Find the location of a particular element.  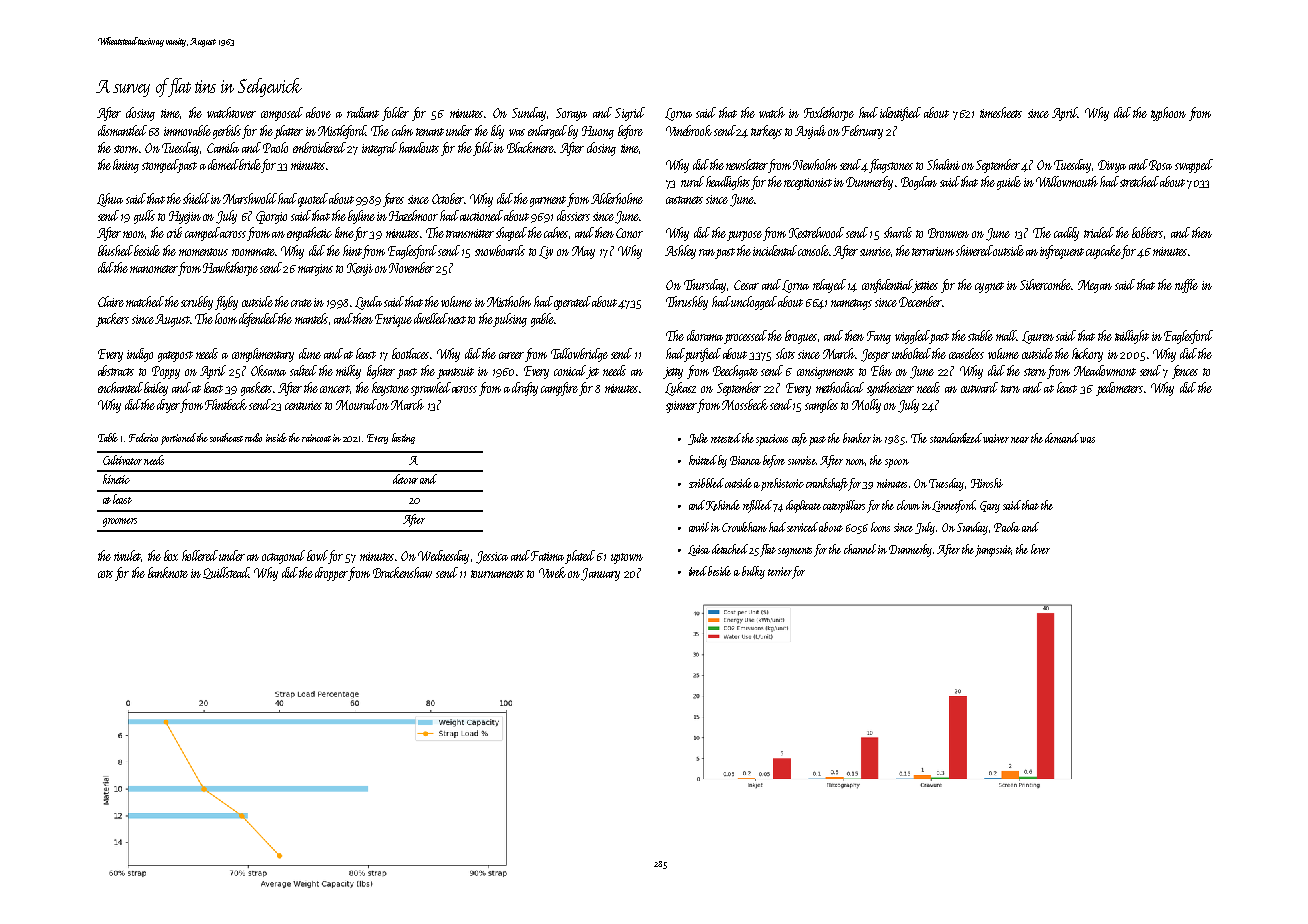

segments is located at coordinates (795, 552).
